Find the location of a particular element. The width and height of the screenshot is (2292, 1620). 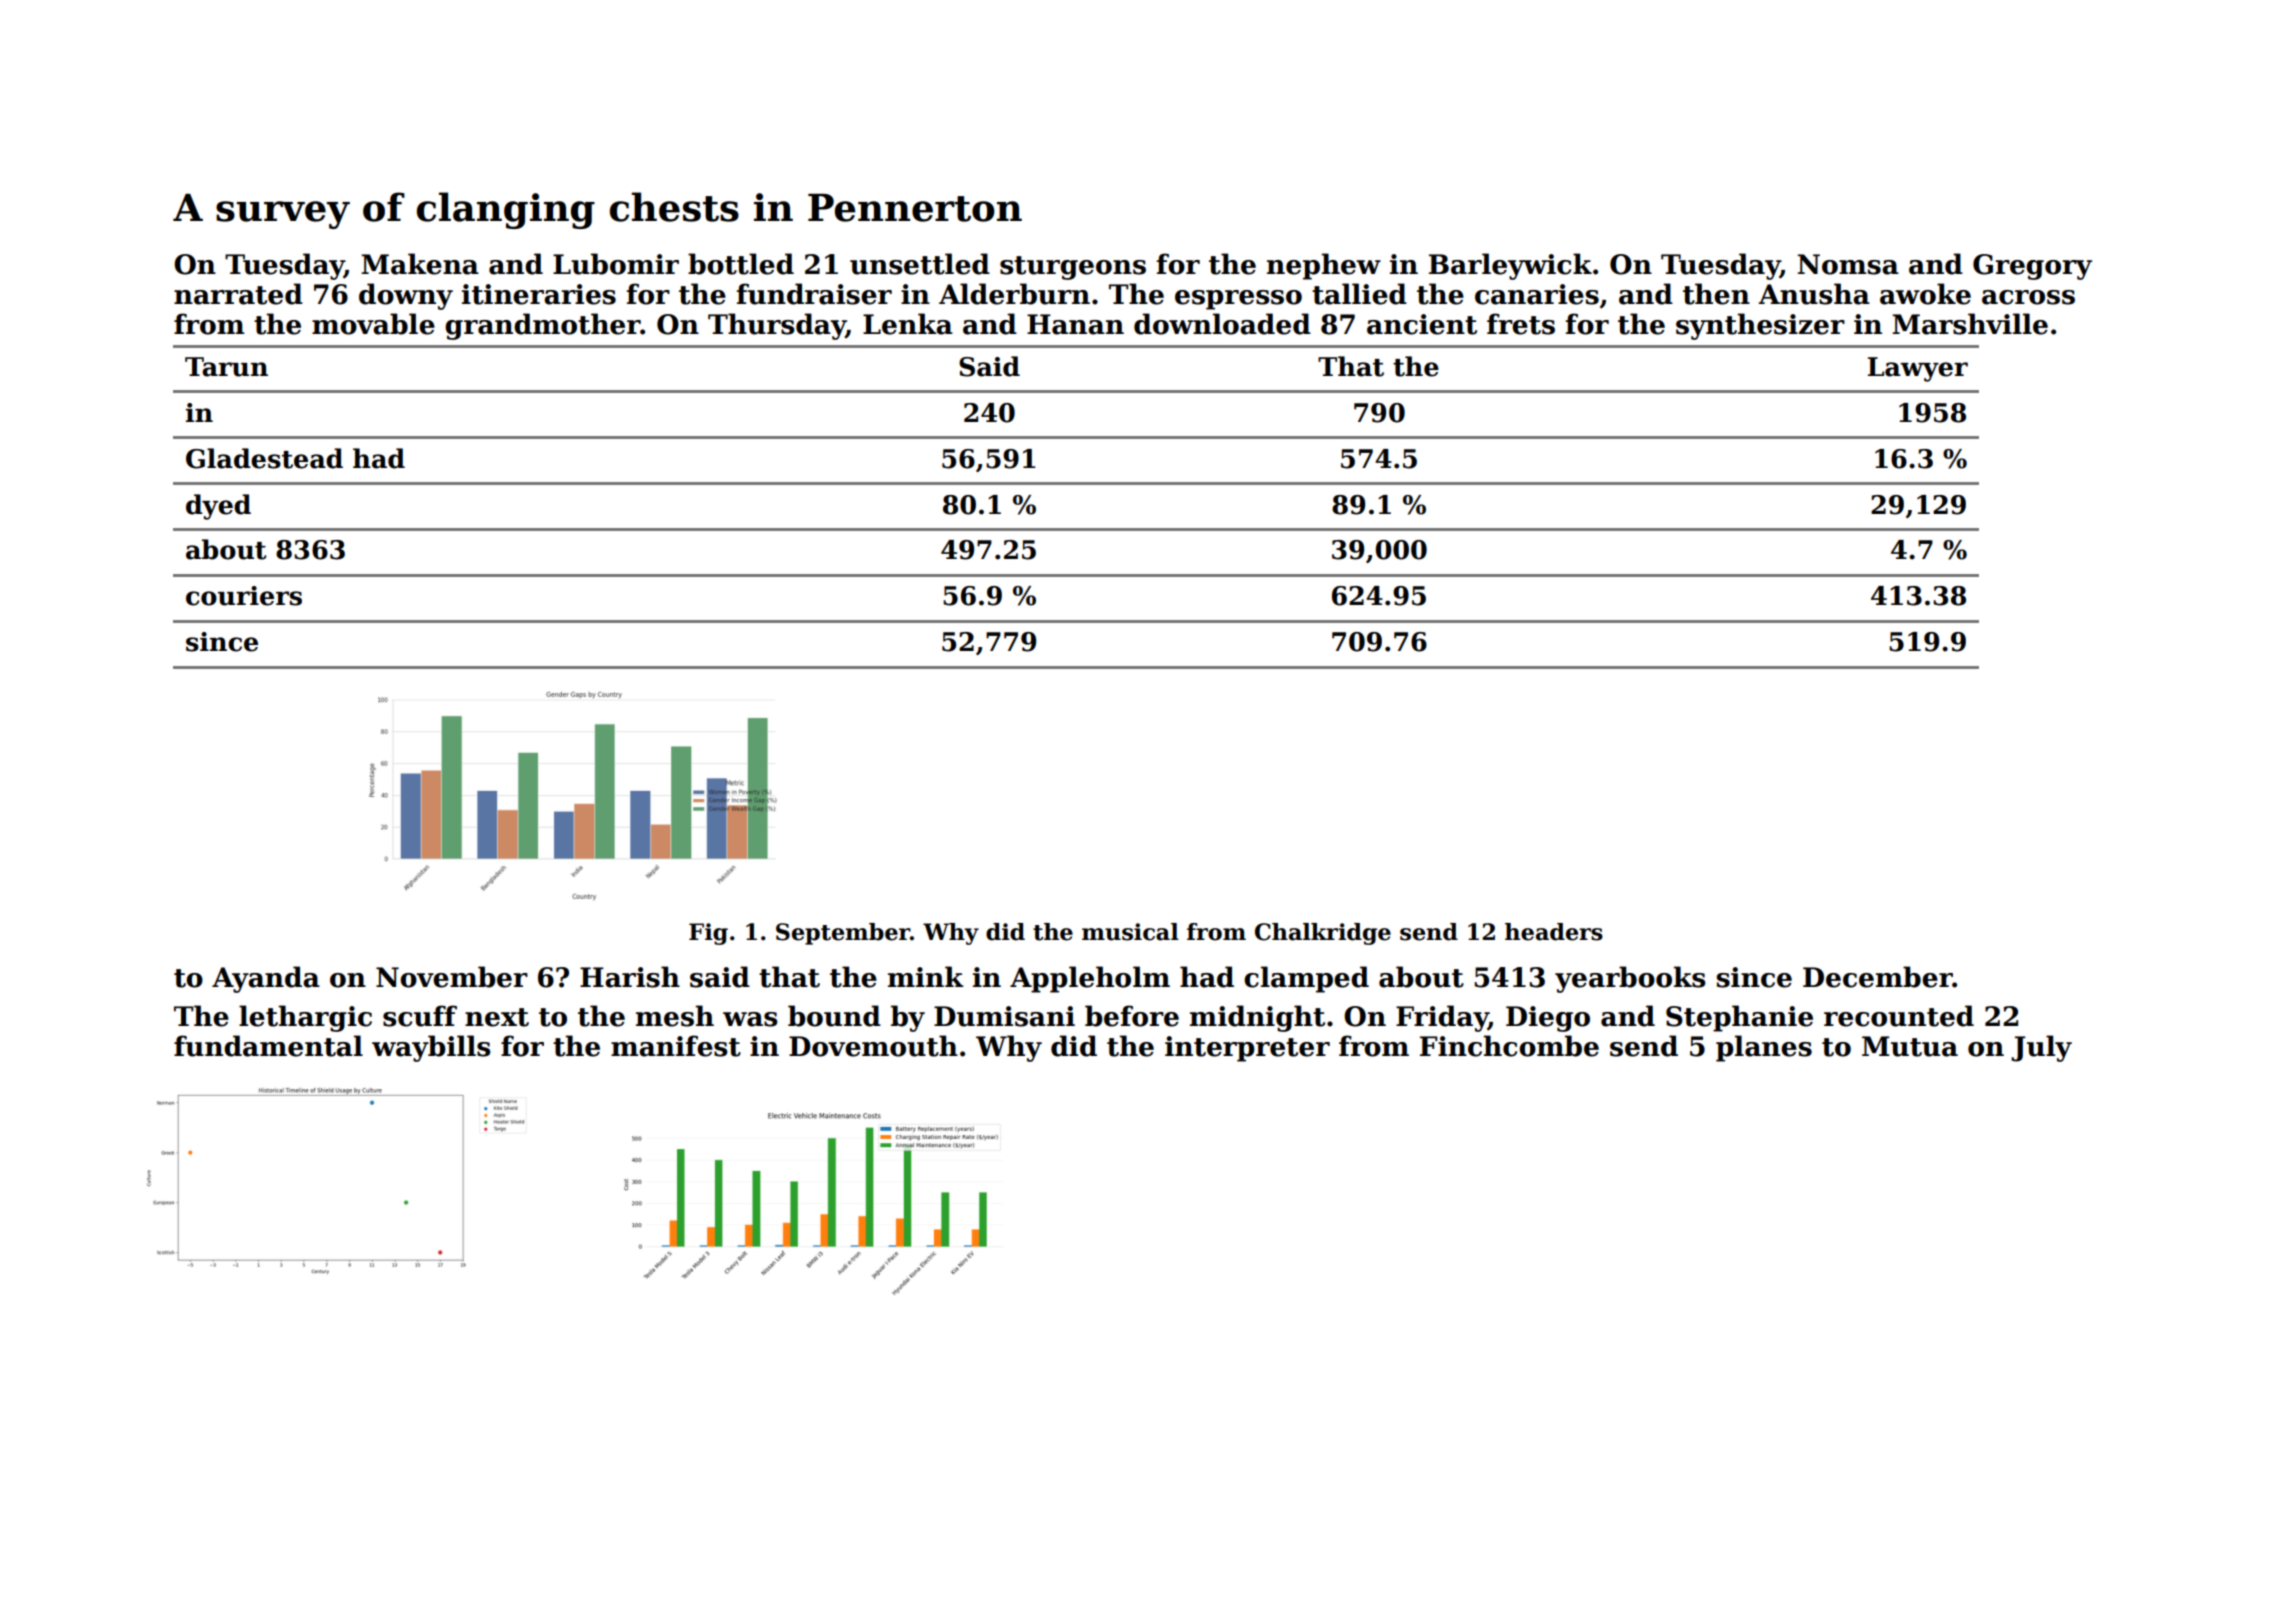

Ayanda is located at coordinates (266, 979).
